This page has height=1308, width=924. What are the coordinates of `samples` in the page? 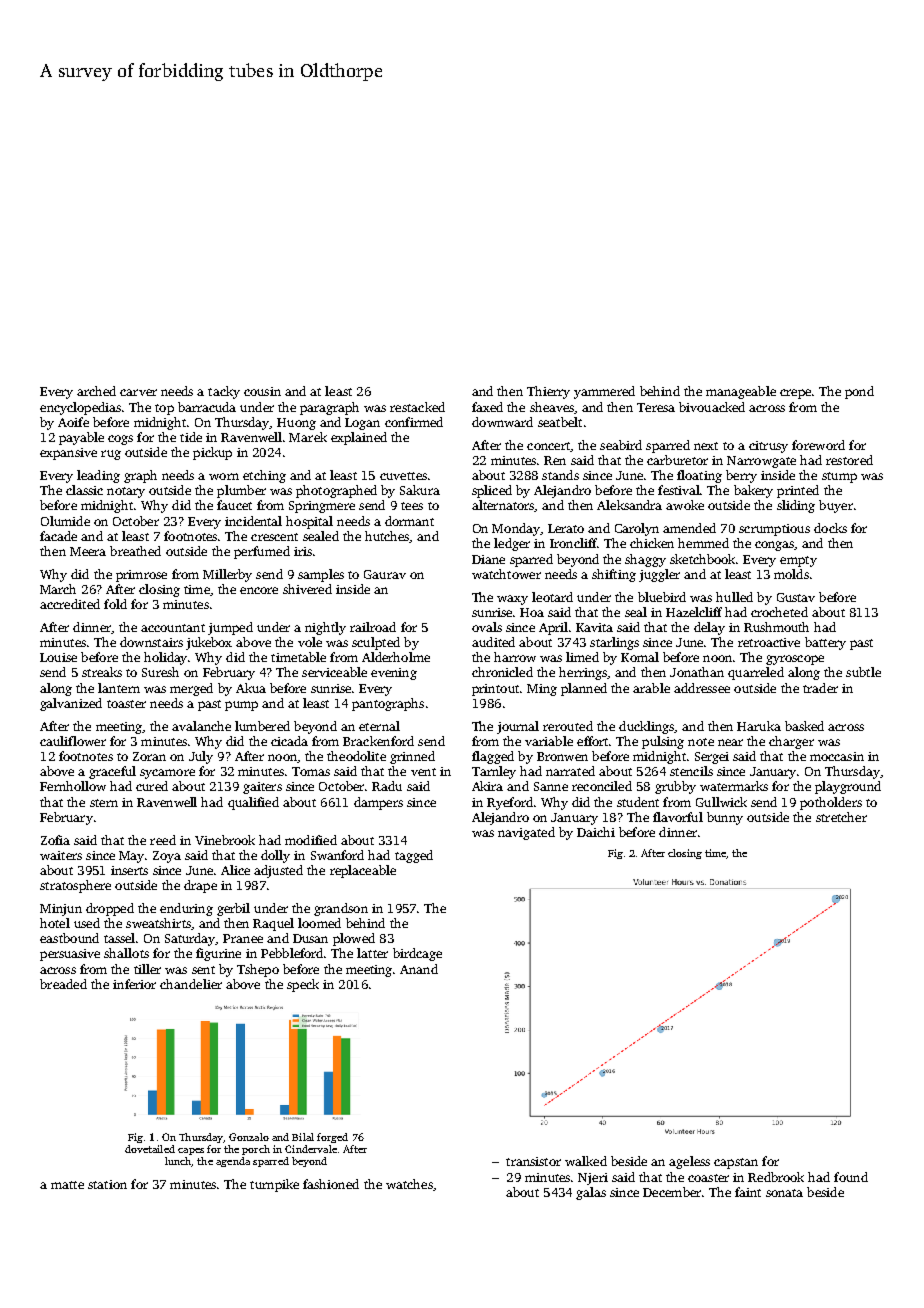 It's located at (321, 575).
